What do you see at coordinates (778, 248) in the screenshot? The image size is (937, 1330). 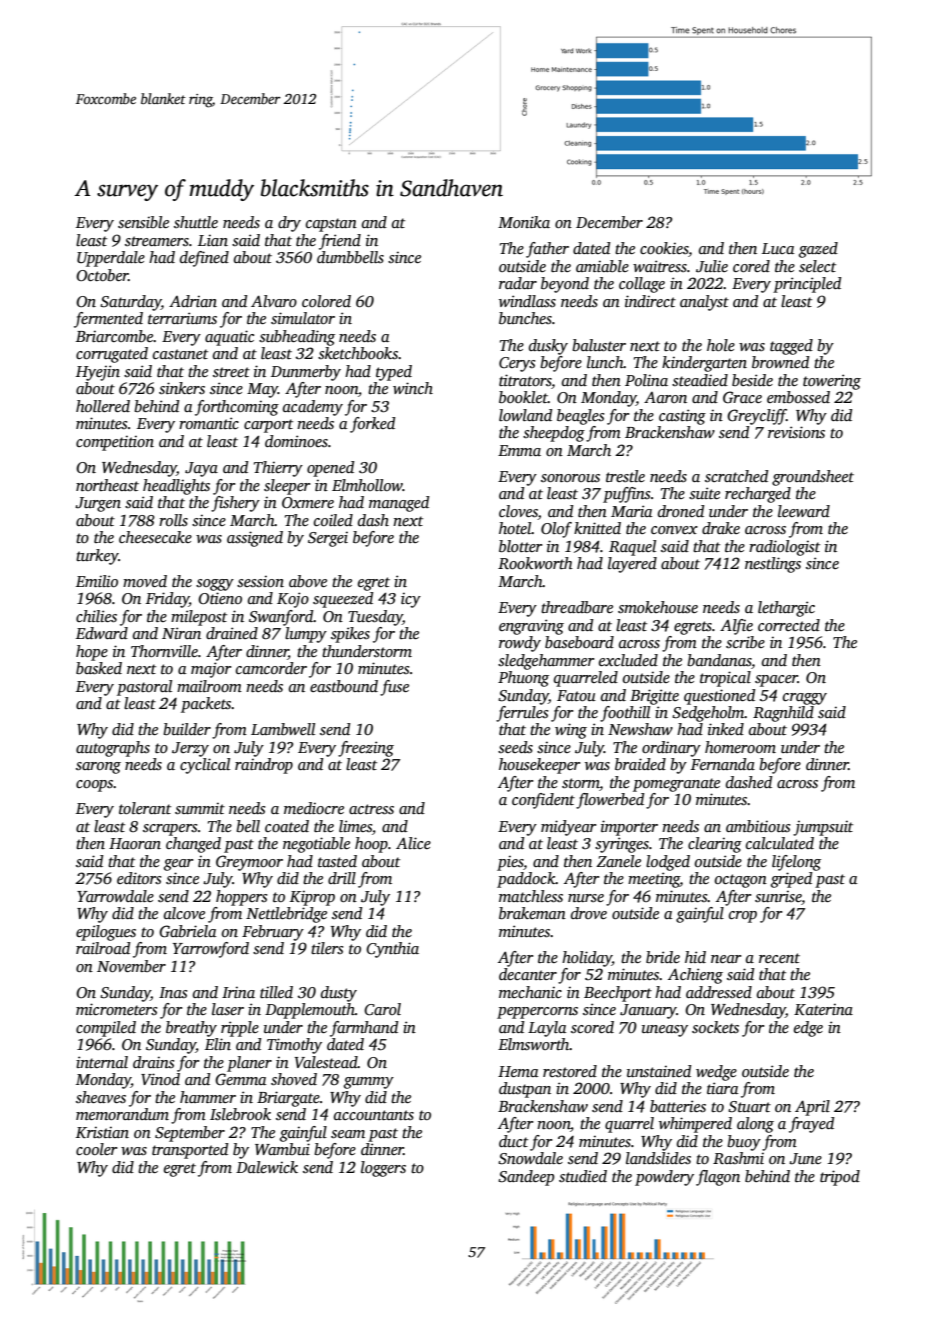 I see `Luca` at bounding box center [778, 248].
